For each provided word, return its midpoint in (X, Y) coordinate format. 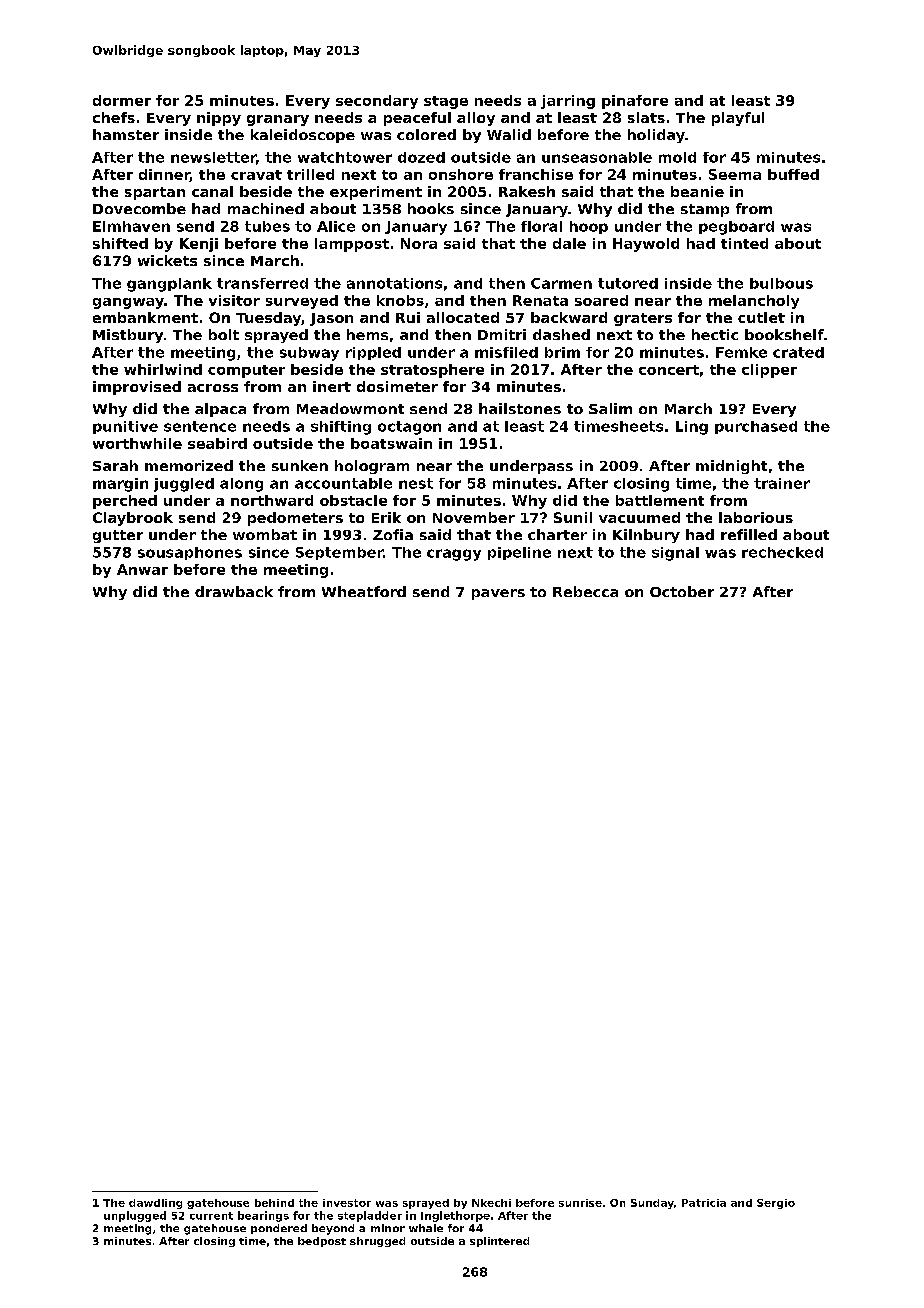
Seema (735, 174)
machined (266, 208)
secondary (377, 102)
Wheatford (364, 591)
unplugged (135, 1216)
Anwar (142, 569)
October (682, 591)
